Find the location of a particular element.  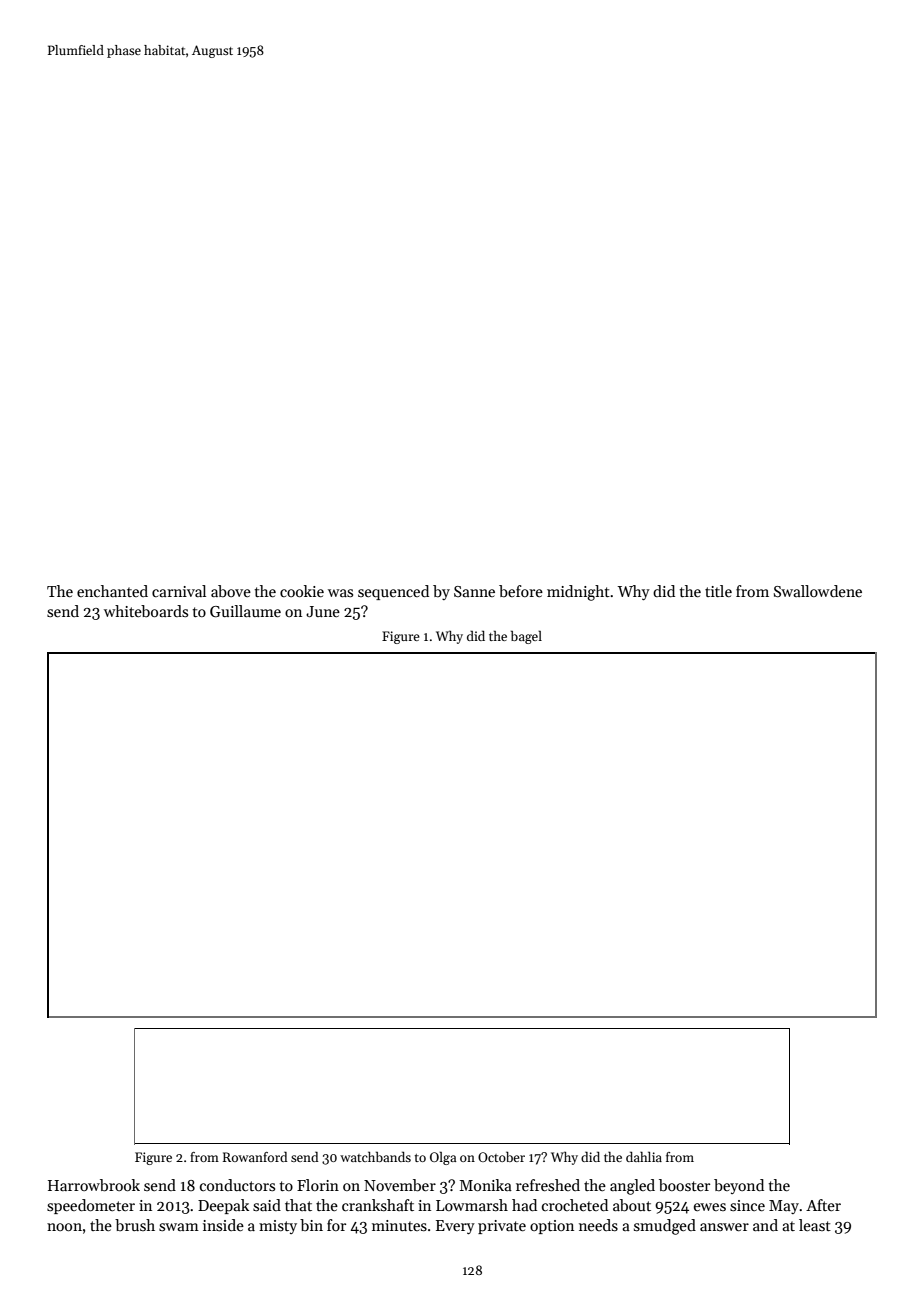

conductors is located at coordinates (237, 1185).
